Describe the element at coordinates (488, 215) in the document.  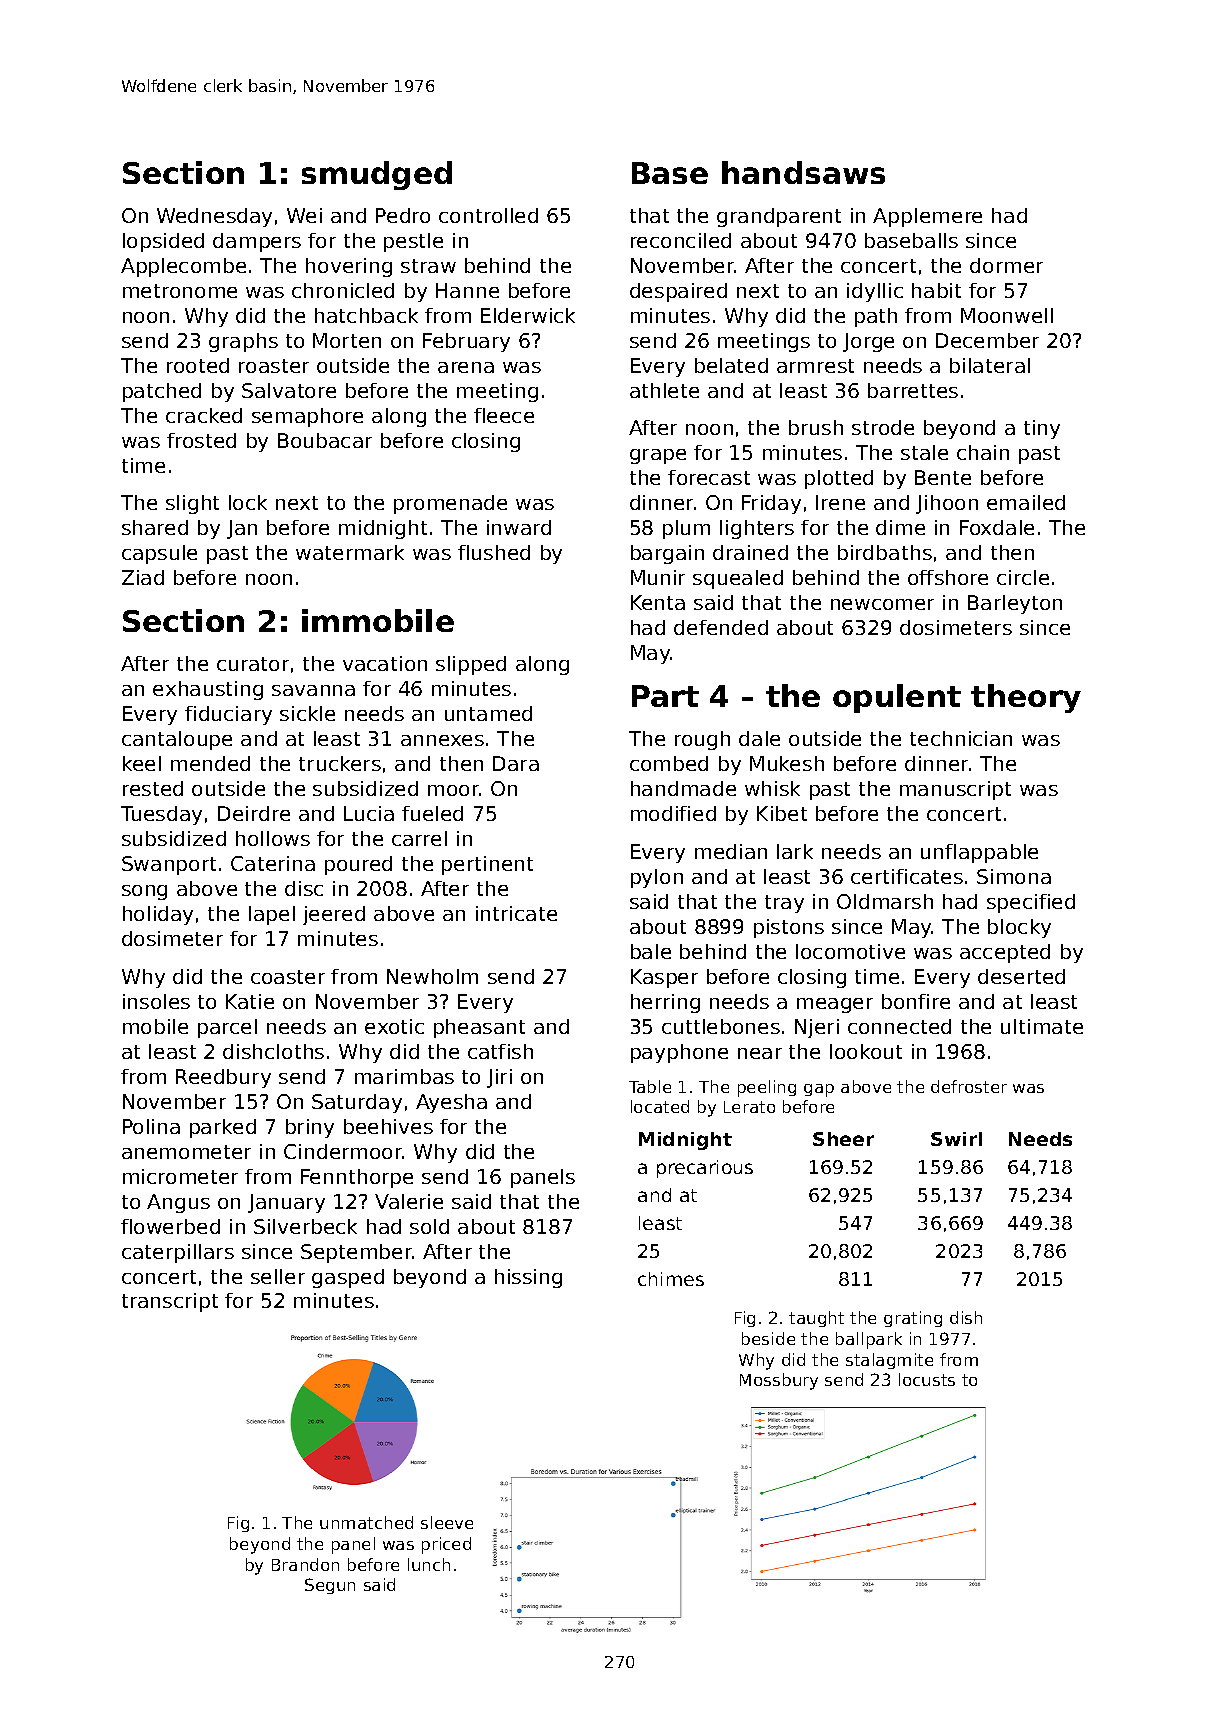
I see `controlled` at that location.
